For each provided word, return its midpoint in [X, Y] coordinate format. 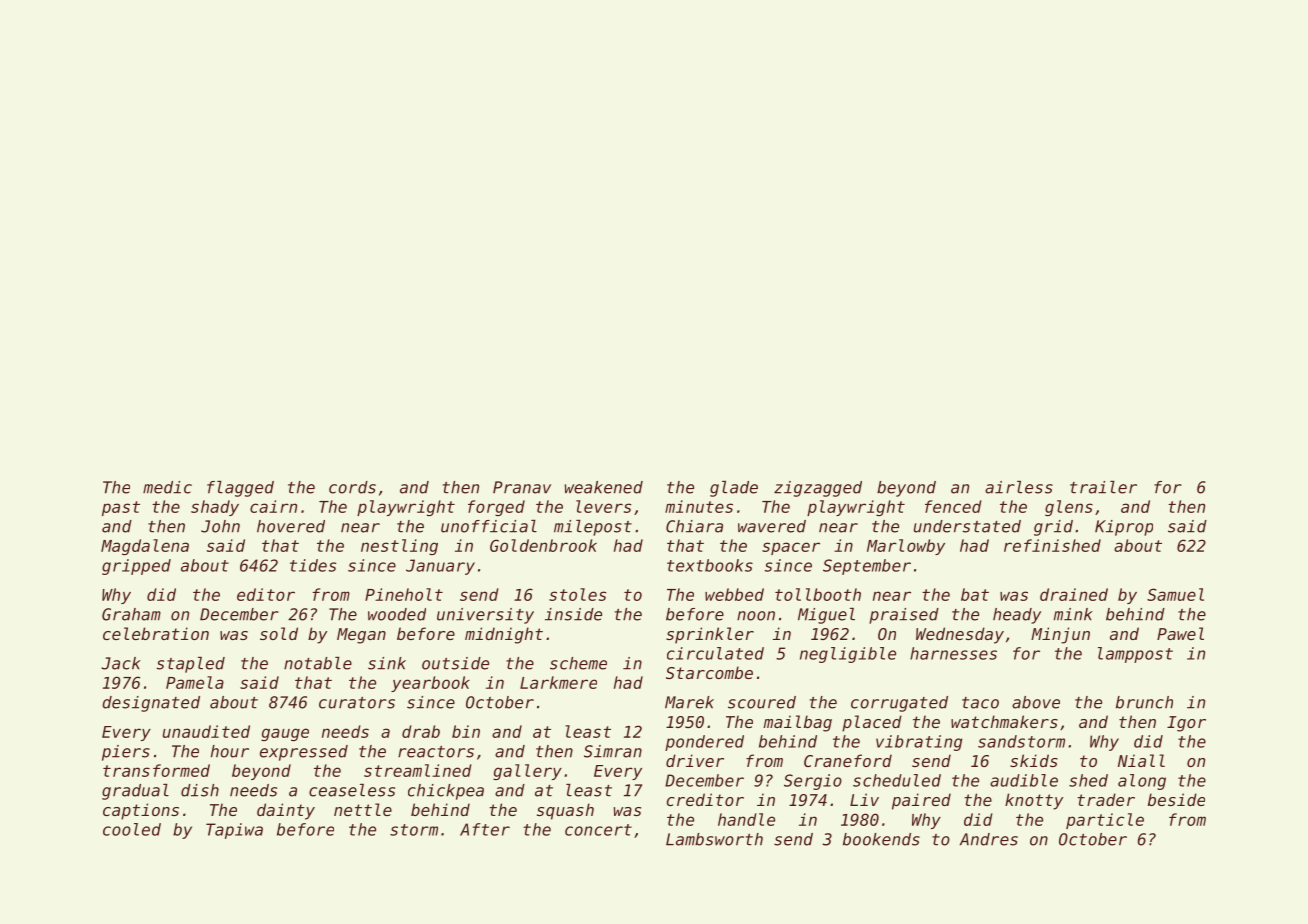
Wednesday [960, 635]
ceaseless [352, 790]
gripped [136, 567]
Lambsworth [714, 839]
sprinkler [710, 635]
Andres [989, 839]
